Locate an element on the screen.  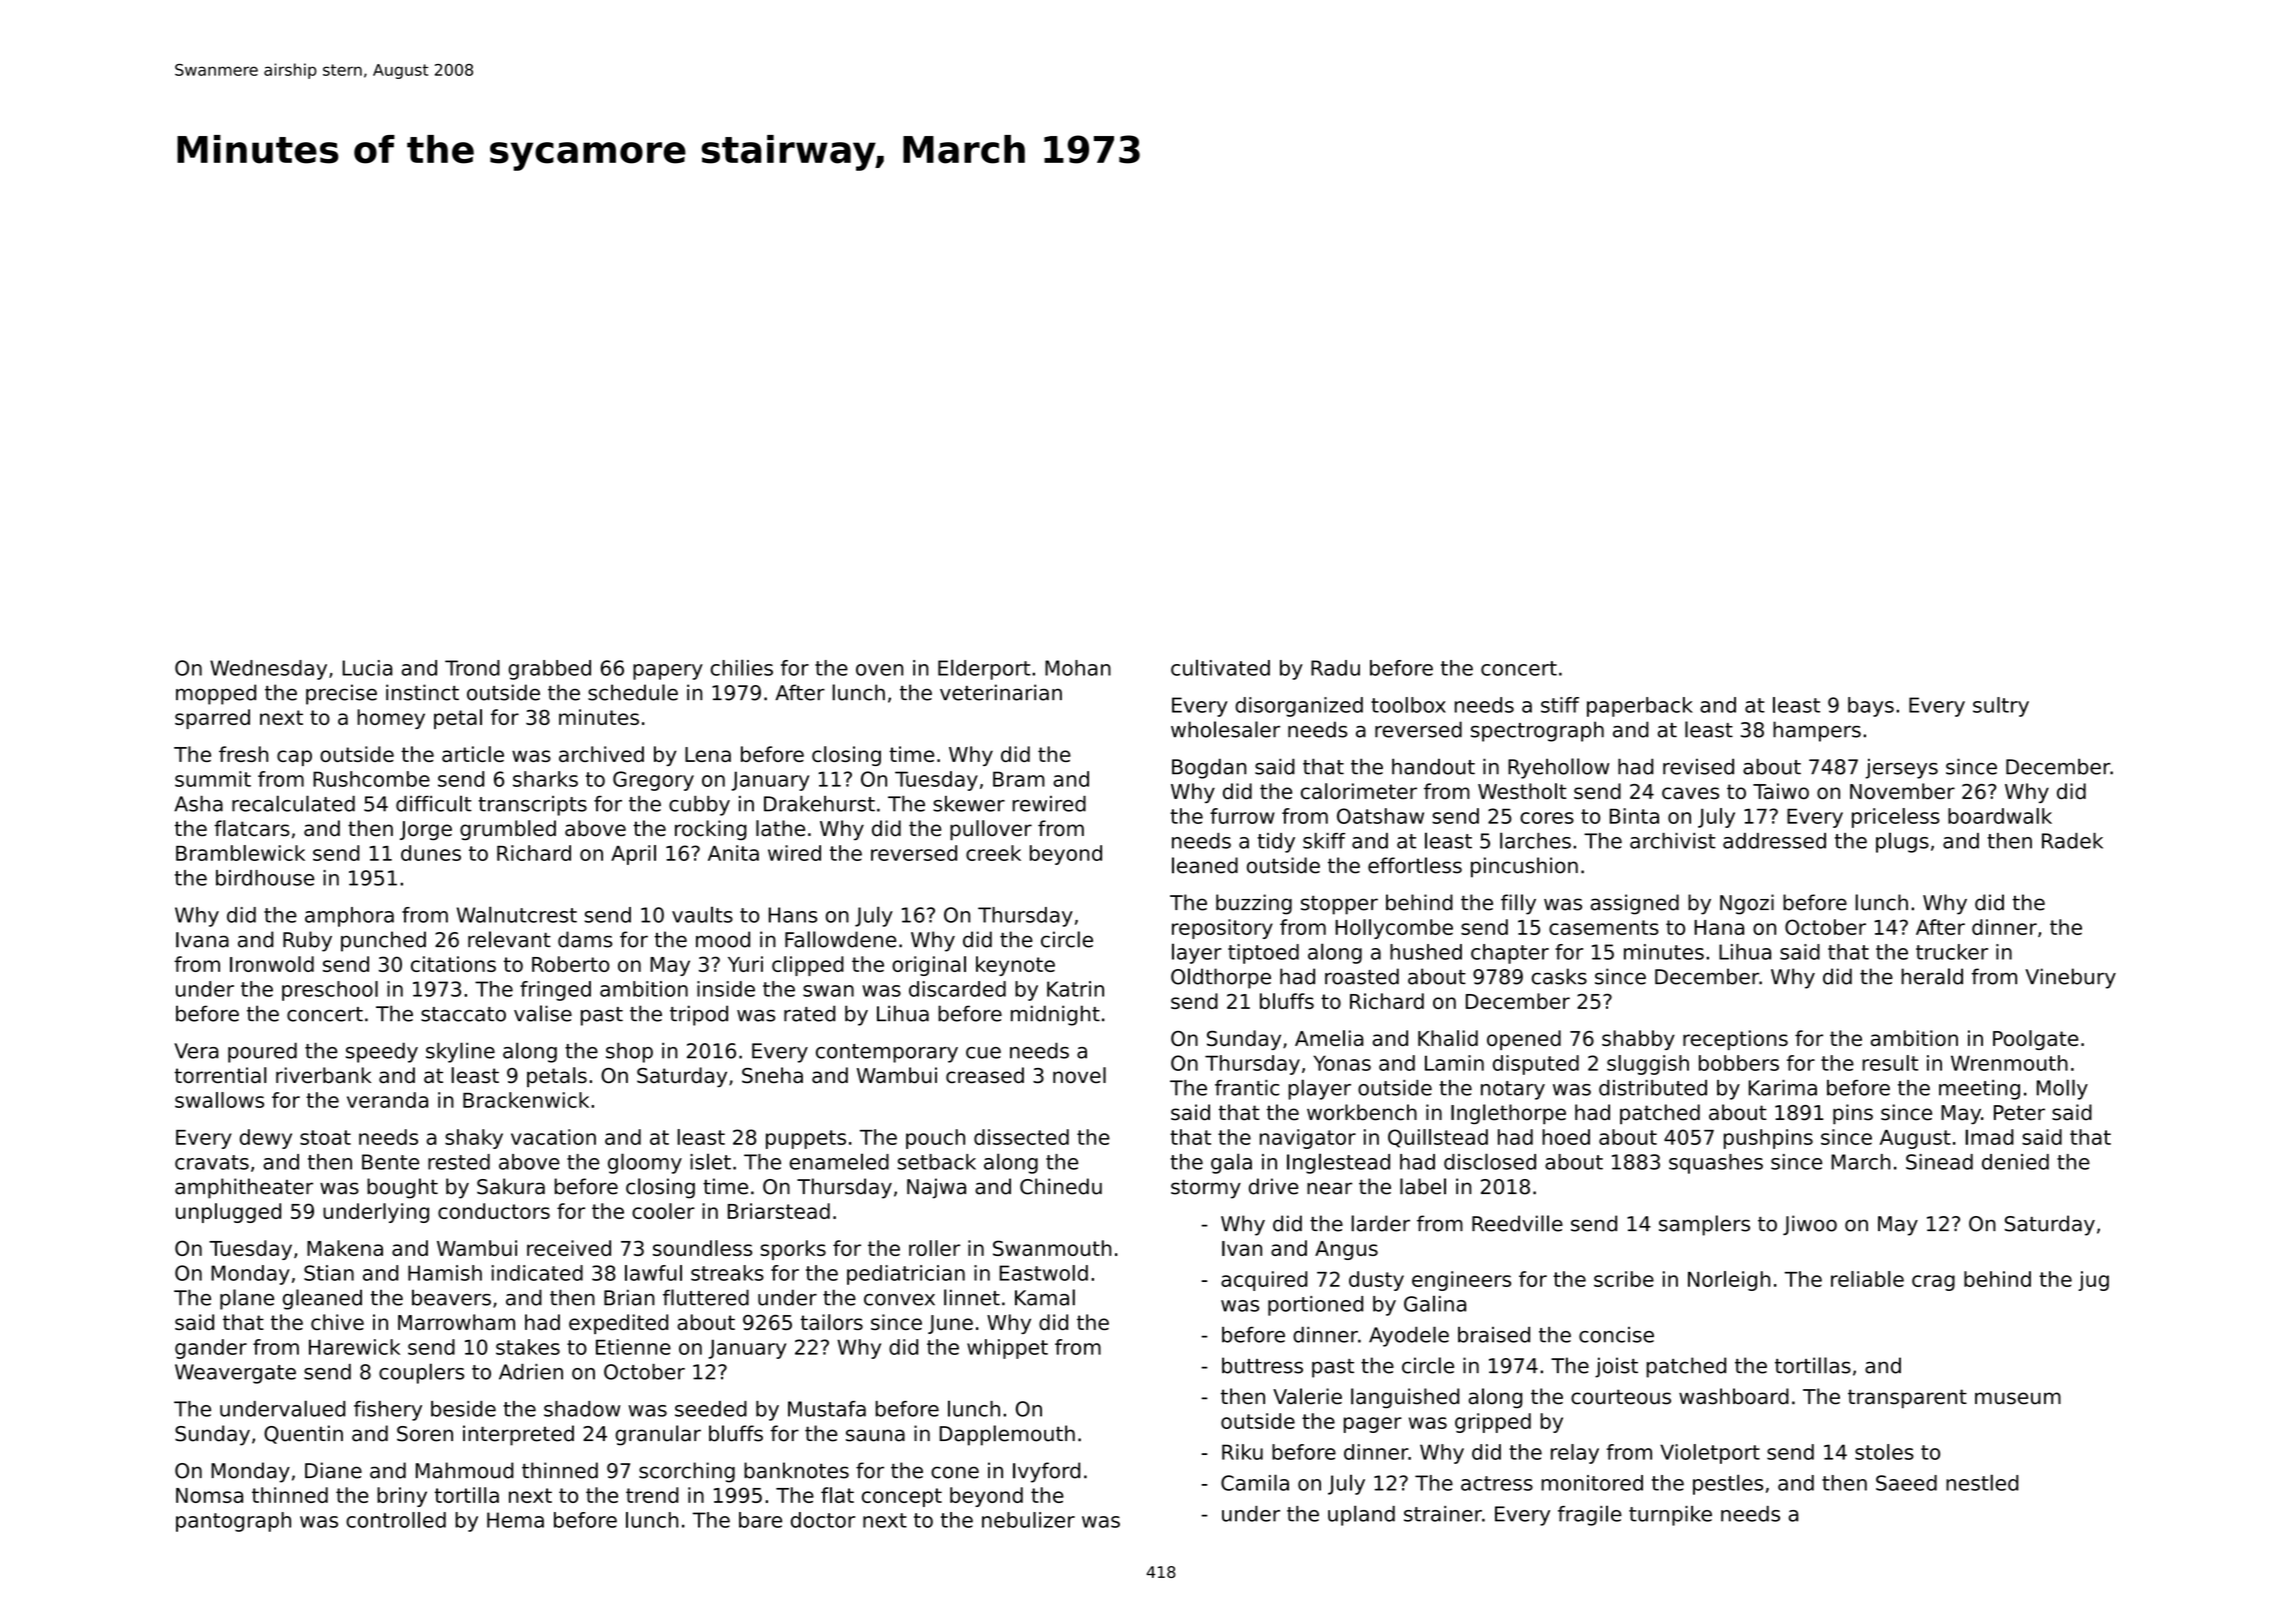
grumbled is located at coordinates (508, 830).
